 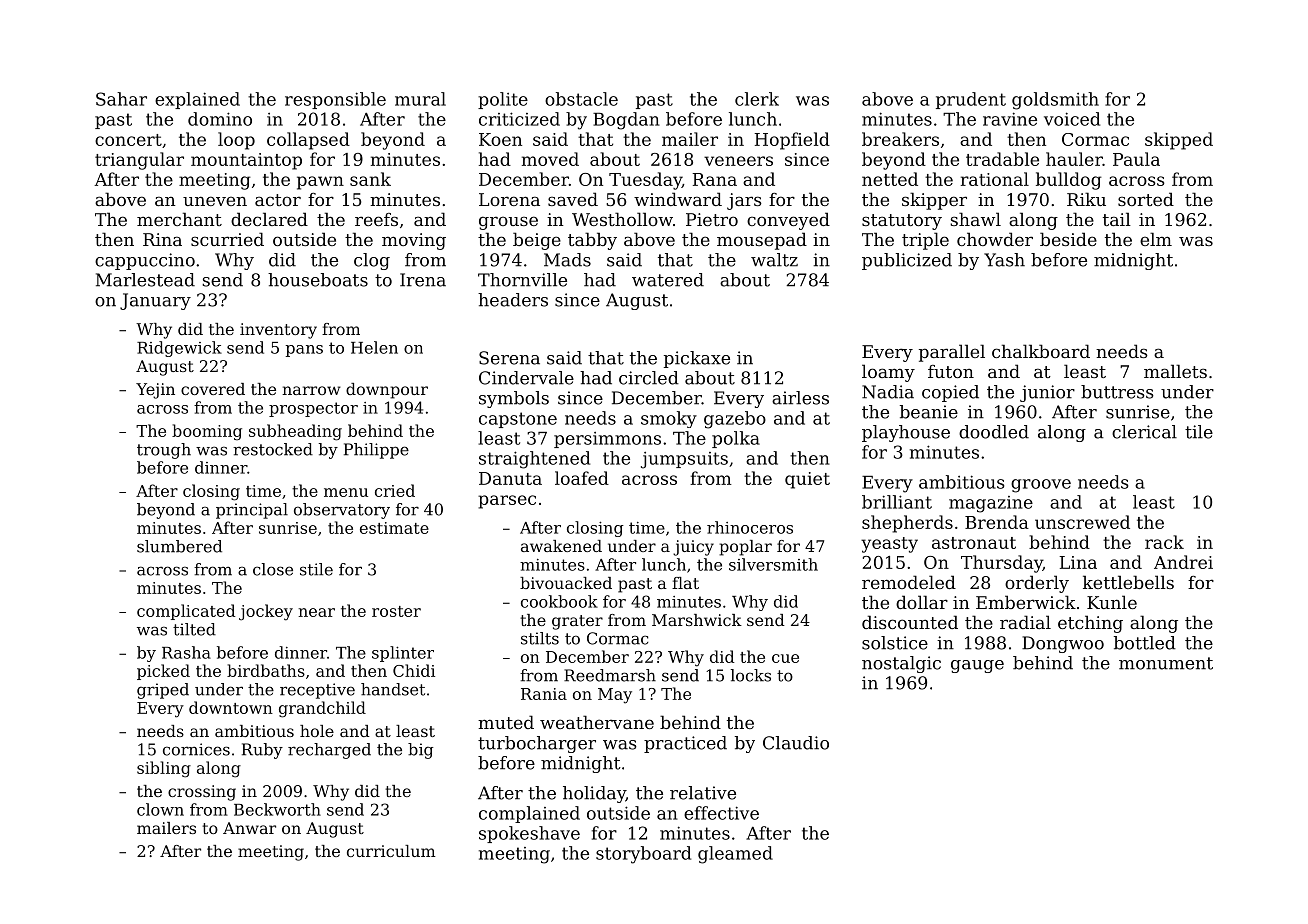 I want to click on trough, so click(x=164, y=451).
